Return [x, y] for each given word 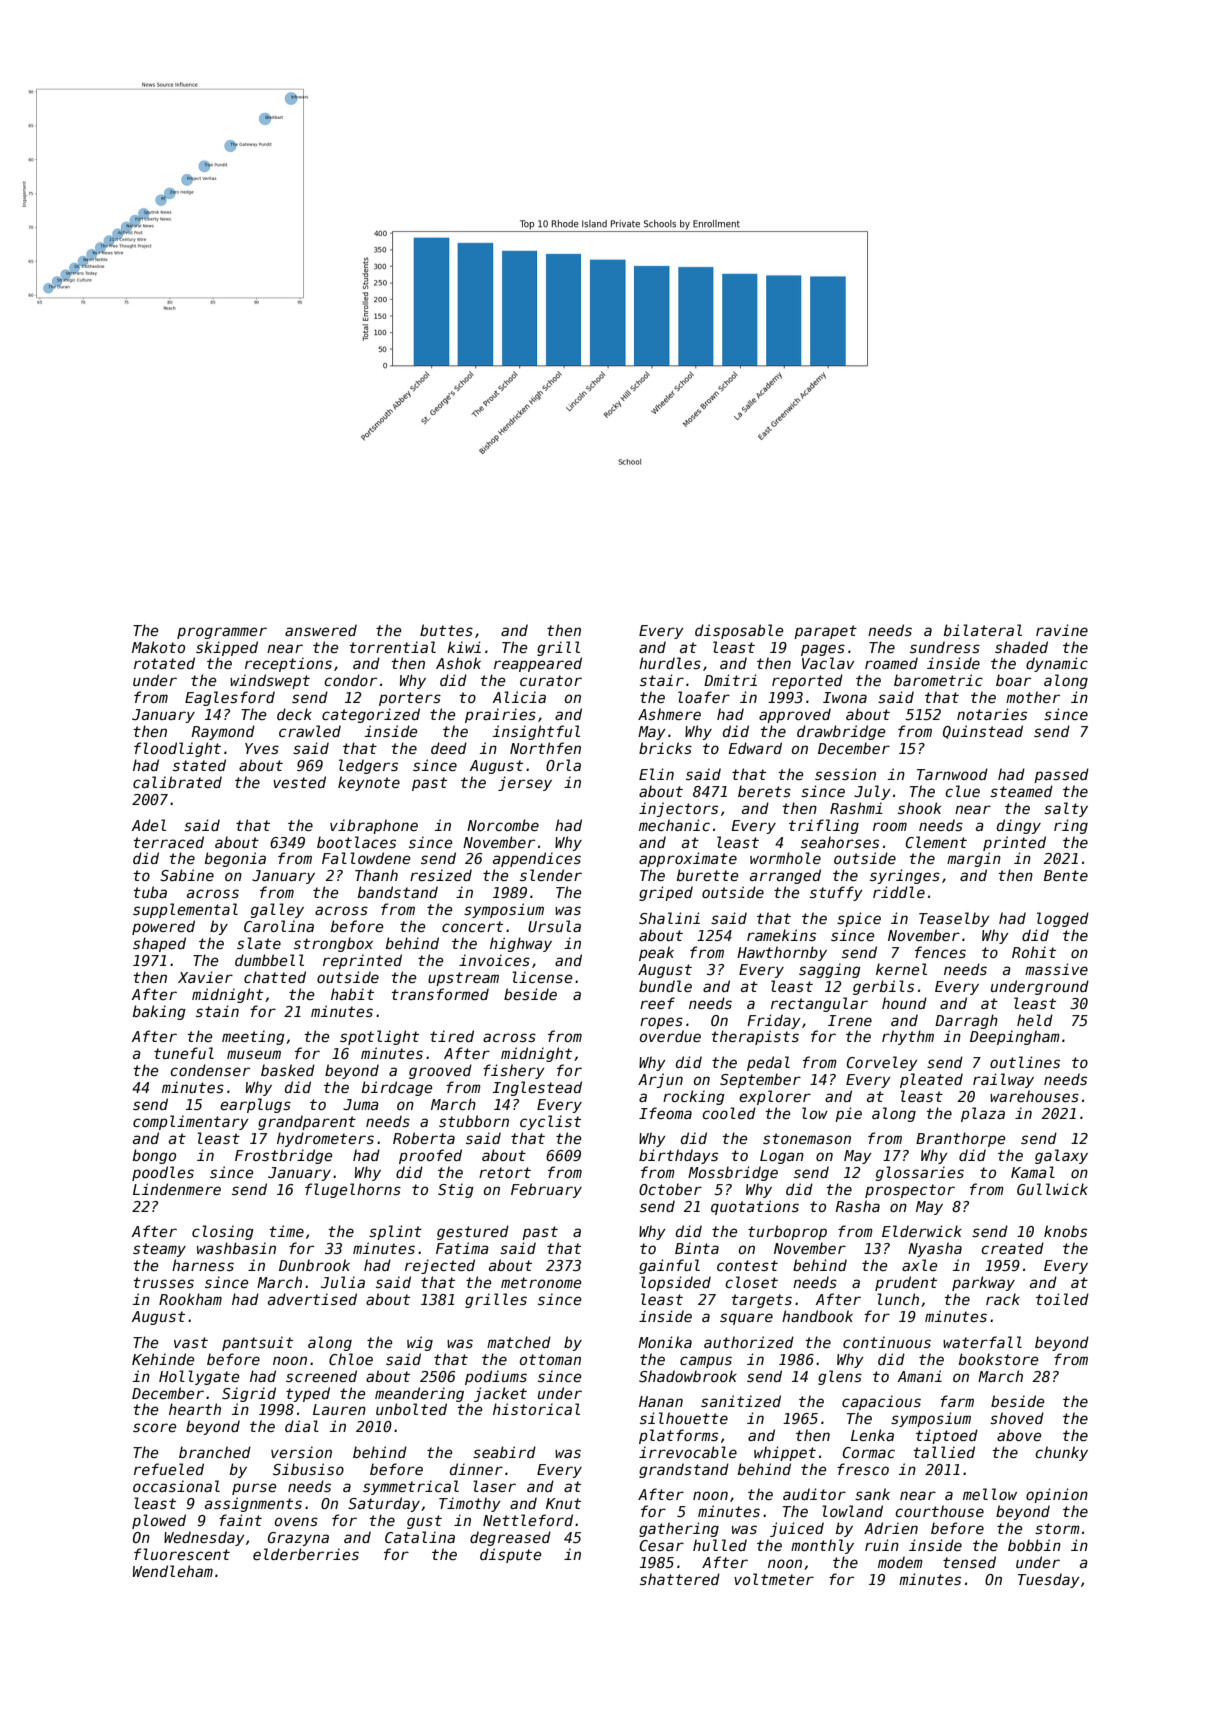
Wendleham [173, 1571]
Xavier [205, 977]
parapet [825, 632]
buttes [446, 630]
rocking [694, 1097]
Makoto [158, 647]
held [1035, 1020]
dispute [511, 1555]
